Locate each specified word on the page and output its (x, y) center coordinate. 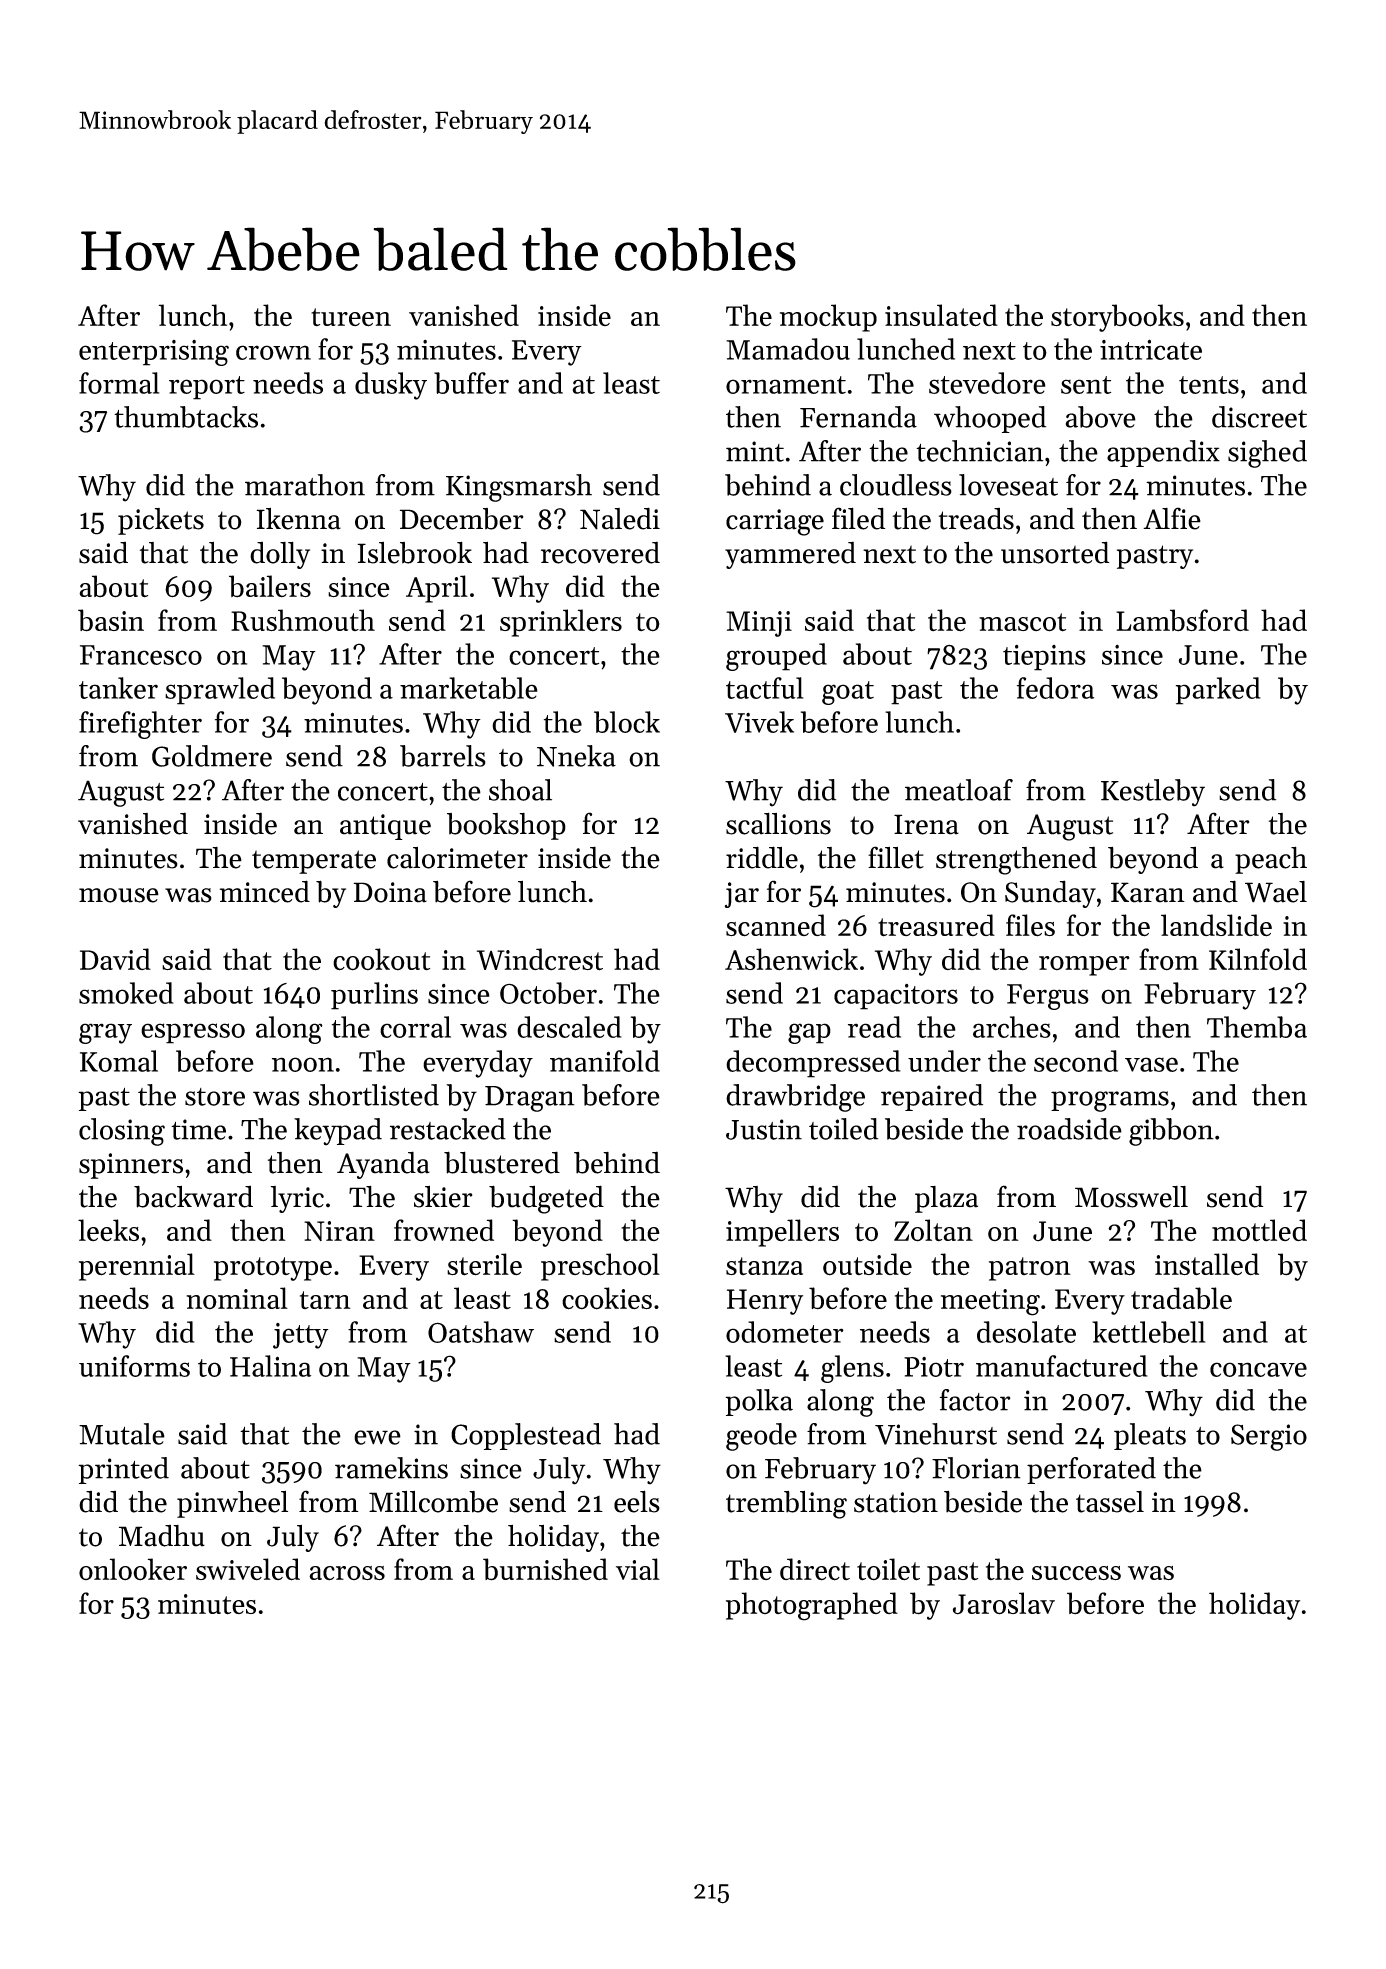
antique (385, 827)
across (347, 1573)
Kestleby (1153, 793)
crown (273, 352)
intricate (1151, 349)
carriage (775, 522)
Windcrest (540, 959)
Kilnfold (1258, 959)
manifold (605, 1061)
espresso (193, 1033)
